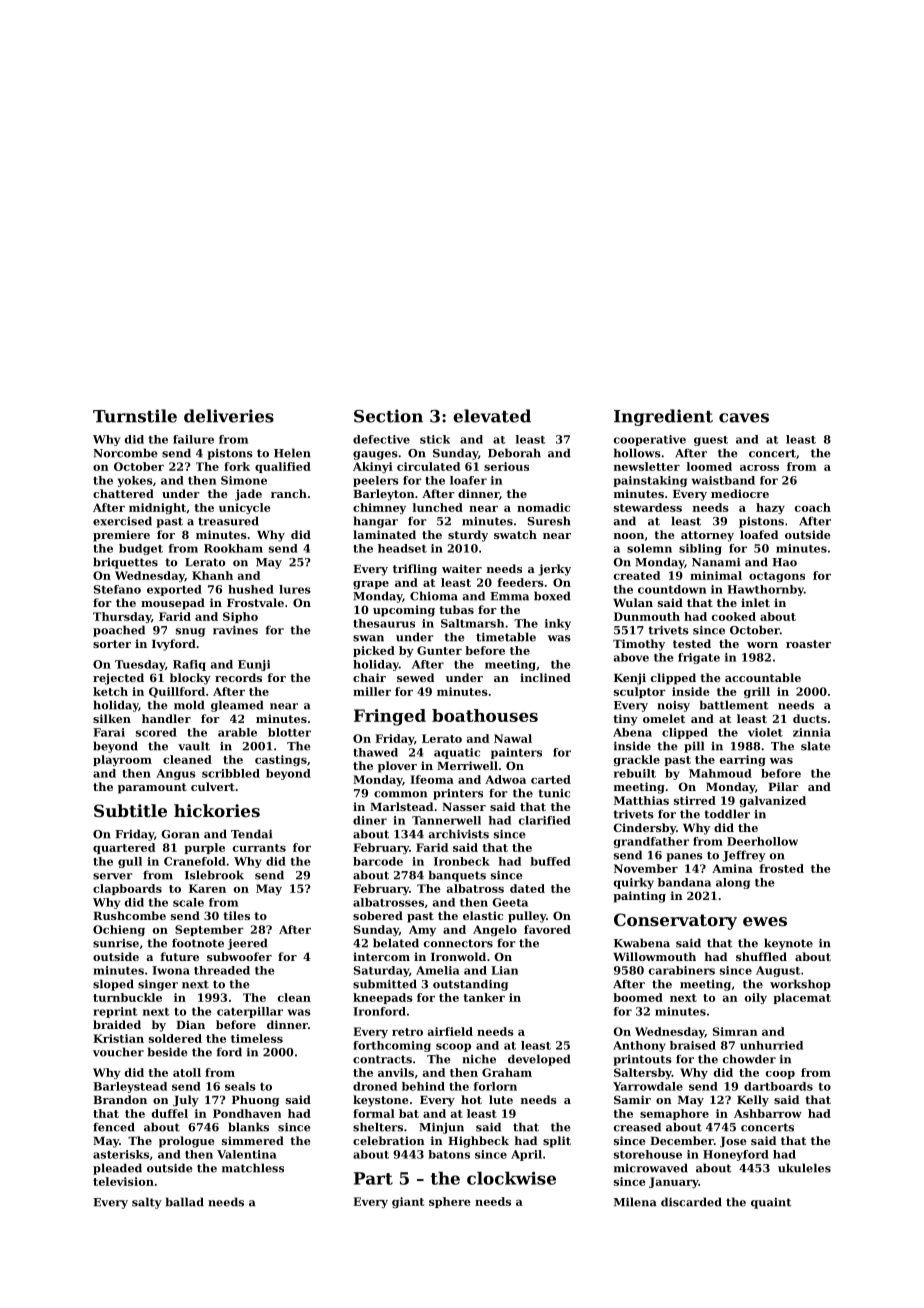  Describe the element at coordinates (185, 1202) in the image. I see `ballad` at that location.
